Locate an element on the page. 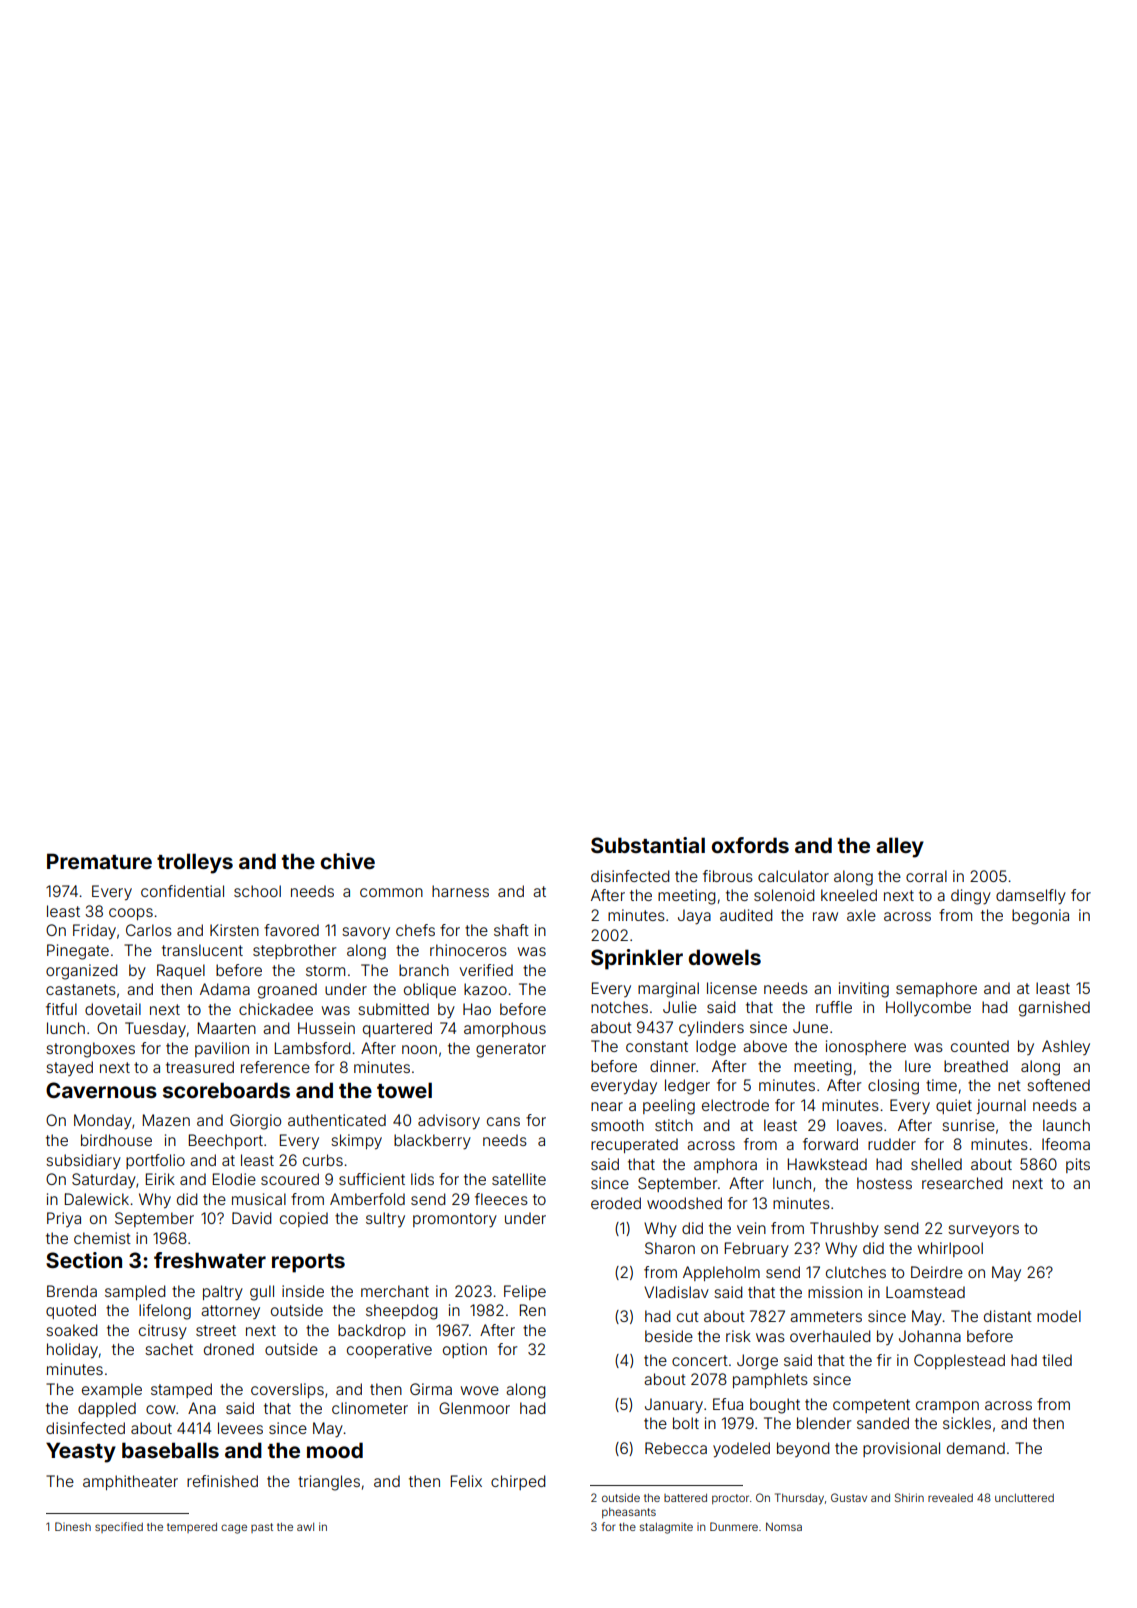  Ashley is located at coordinates (1066, 1047).
